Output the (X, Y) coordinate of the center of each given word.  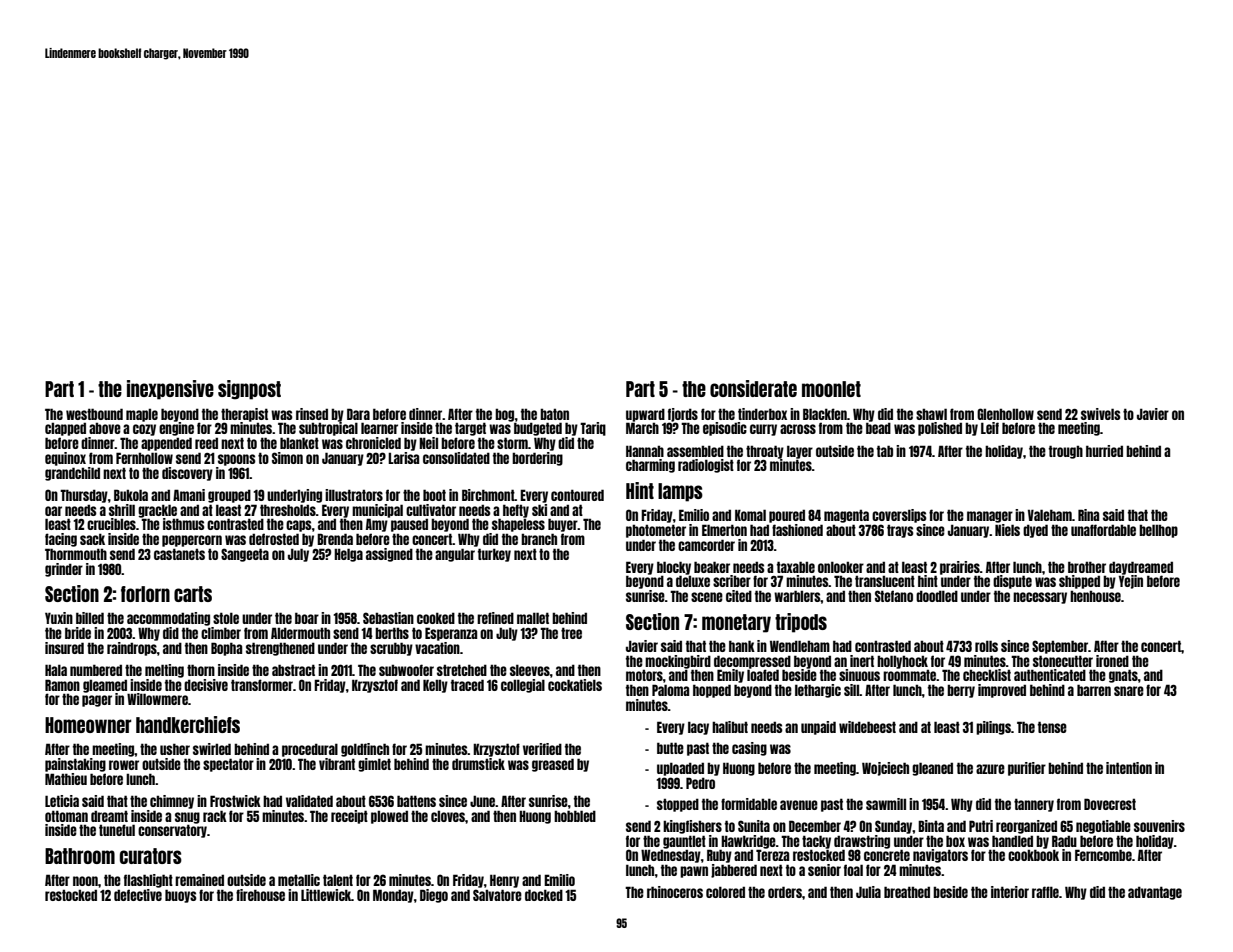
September (1060, 647)
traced (467, 685)
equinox (65, 459)
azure (990, 769)
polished (940, 429)
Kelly (435, 686)
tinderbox (762, 414)
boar (307, 618)
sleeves (530, 670)
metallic (299, 880)
